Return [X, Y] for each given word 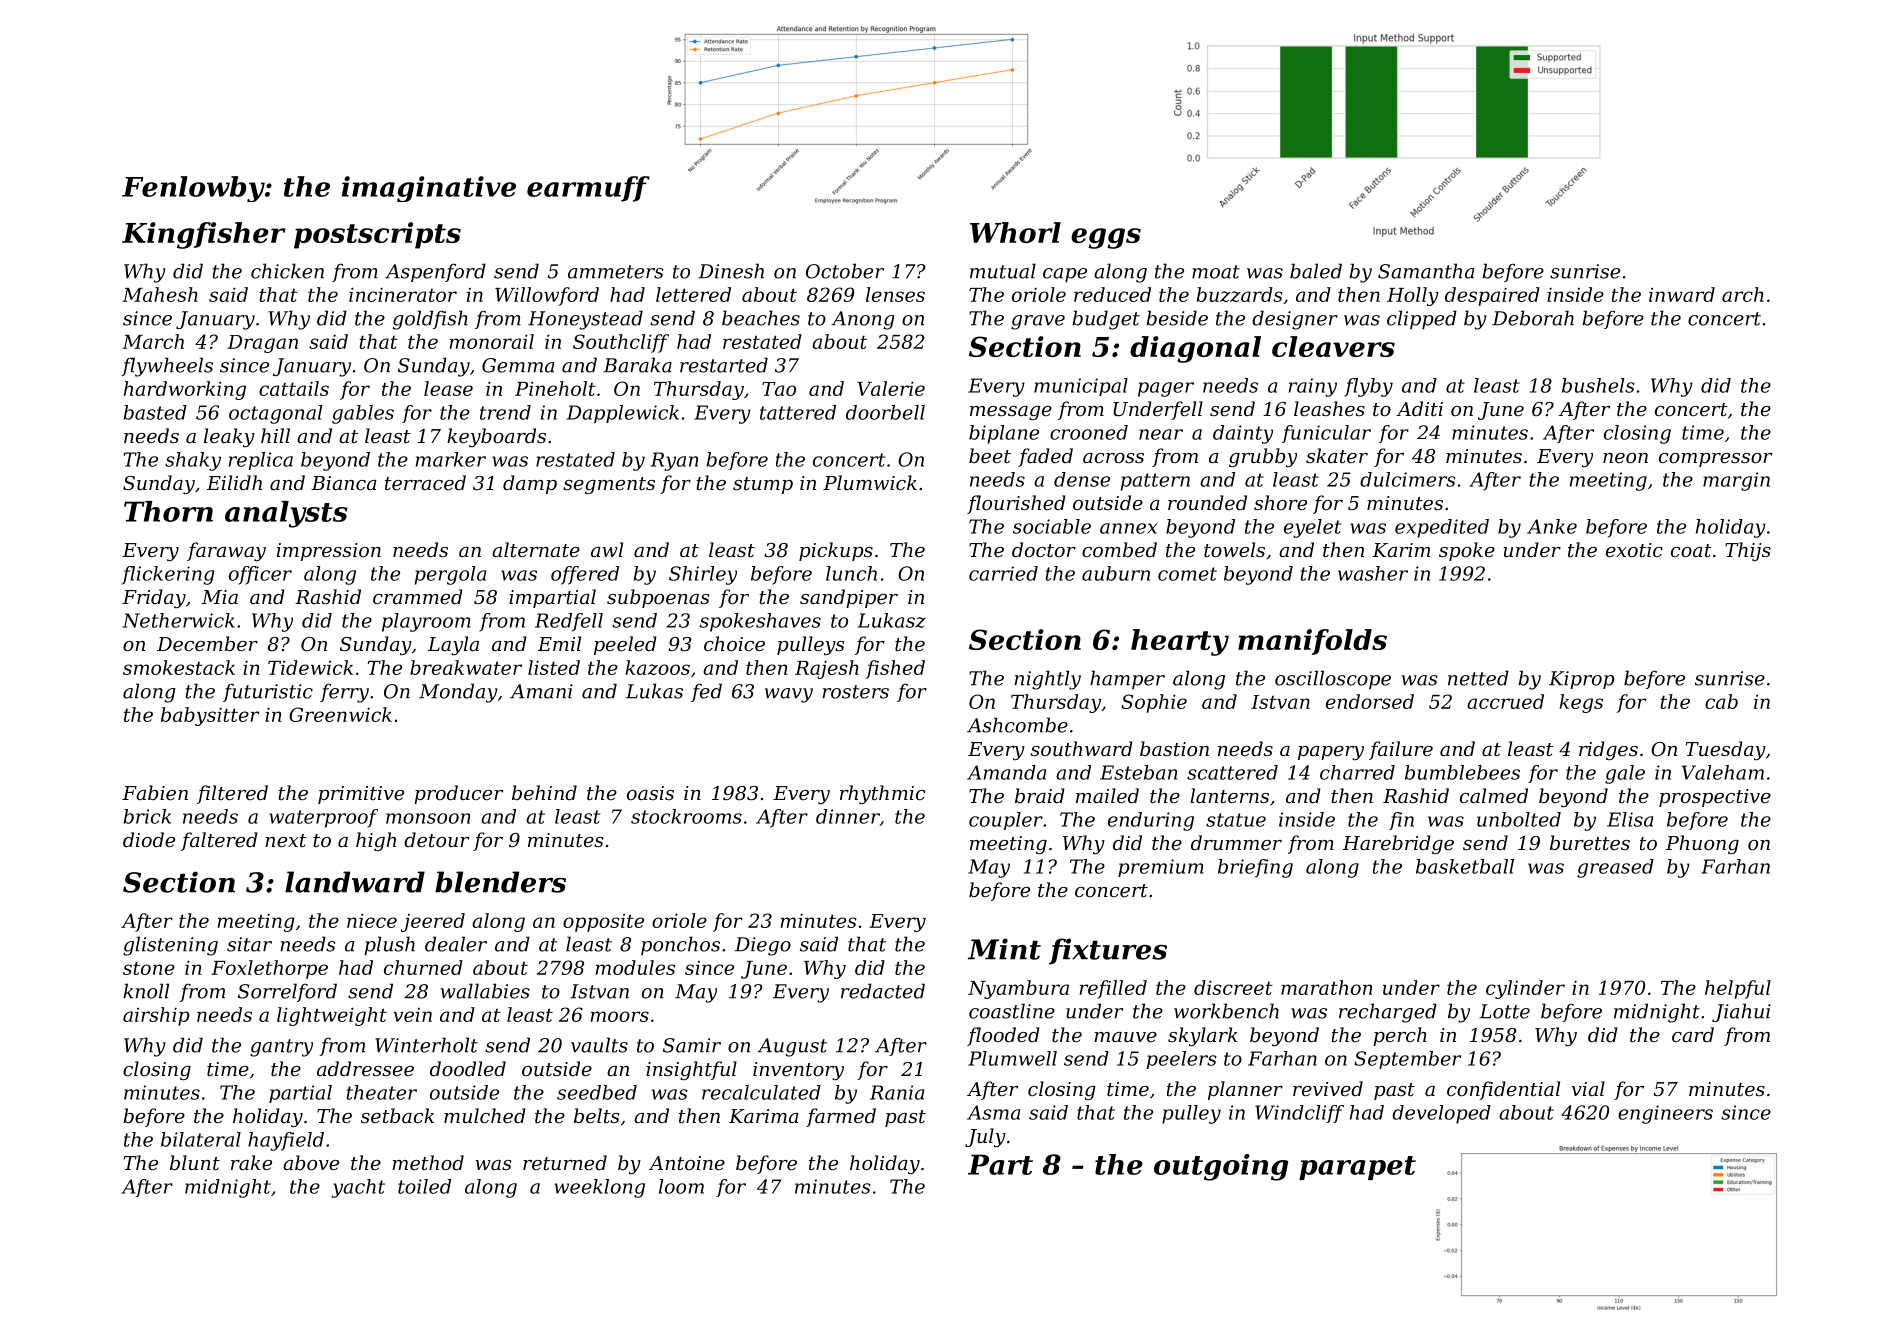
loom [681, 1186]
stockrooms [686, 816]
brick [147, 816]
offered [585, 575]
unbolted [1519, 819]
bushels [1598, 385]
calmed [1494, 795]
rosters [855, 692]
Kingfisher [204, 235]
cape [1065, 275]
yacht [358, 1188]
